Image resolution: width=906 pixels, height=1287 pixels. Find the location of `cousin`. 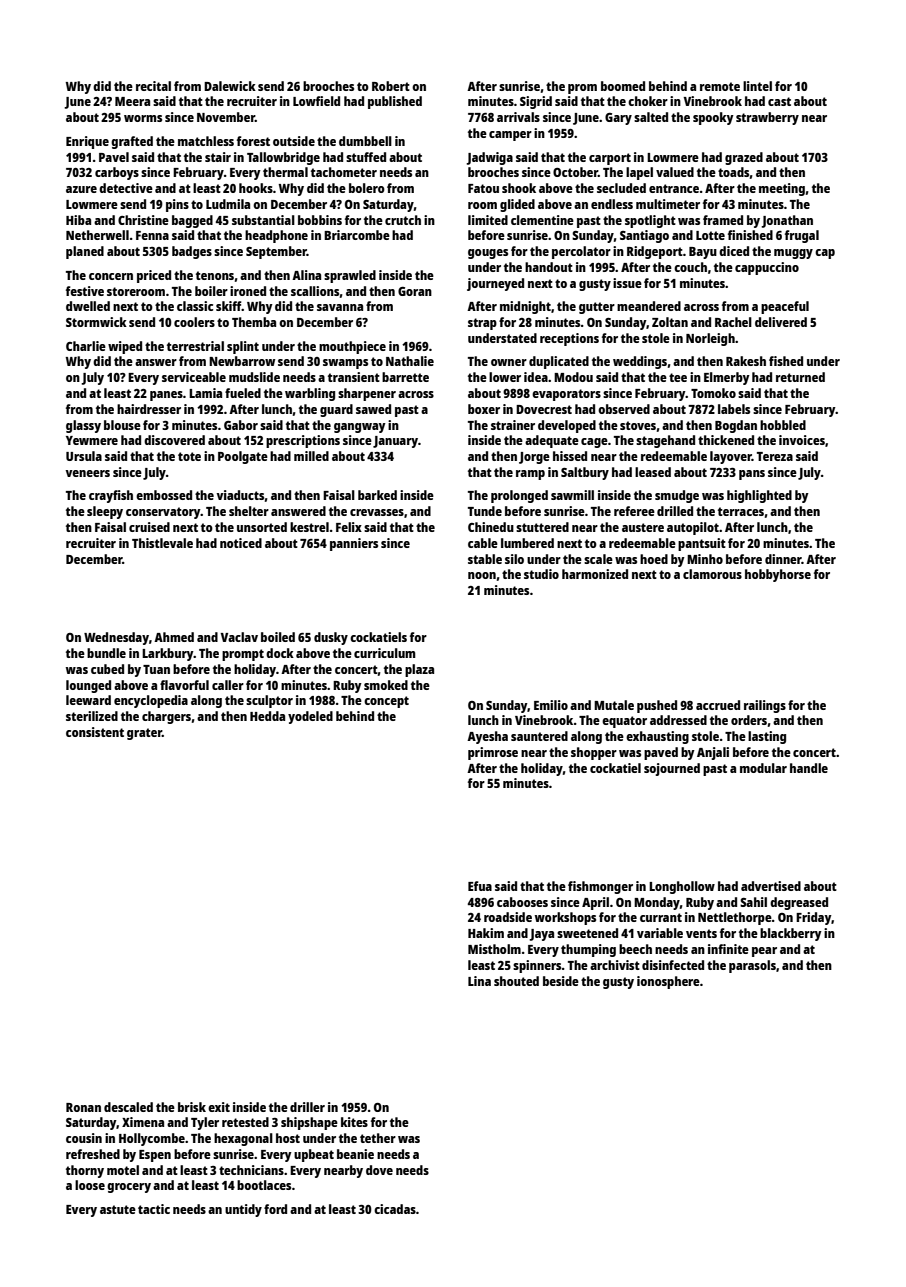

cousin is located at coordinates (84, 1138).
